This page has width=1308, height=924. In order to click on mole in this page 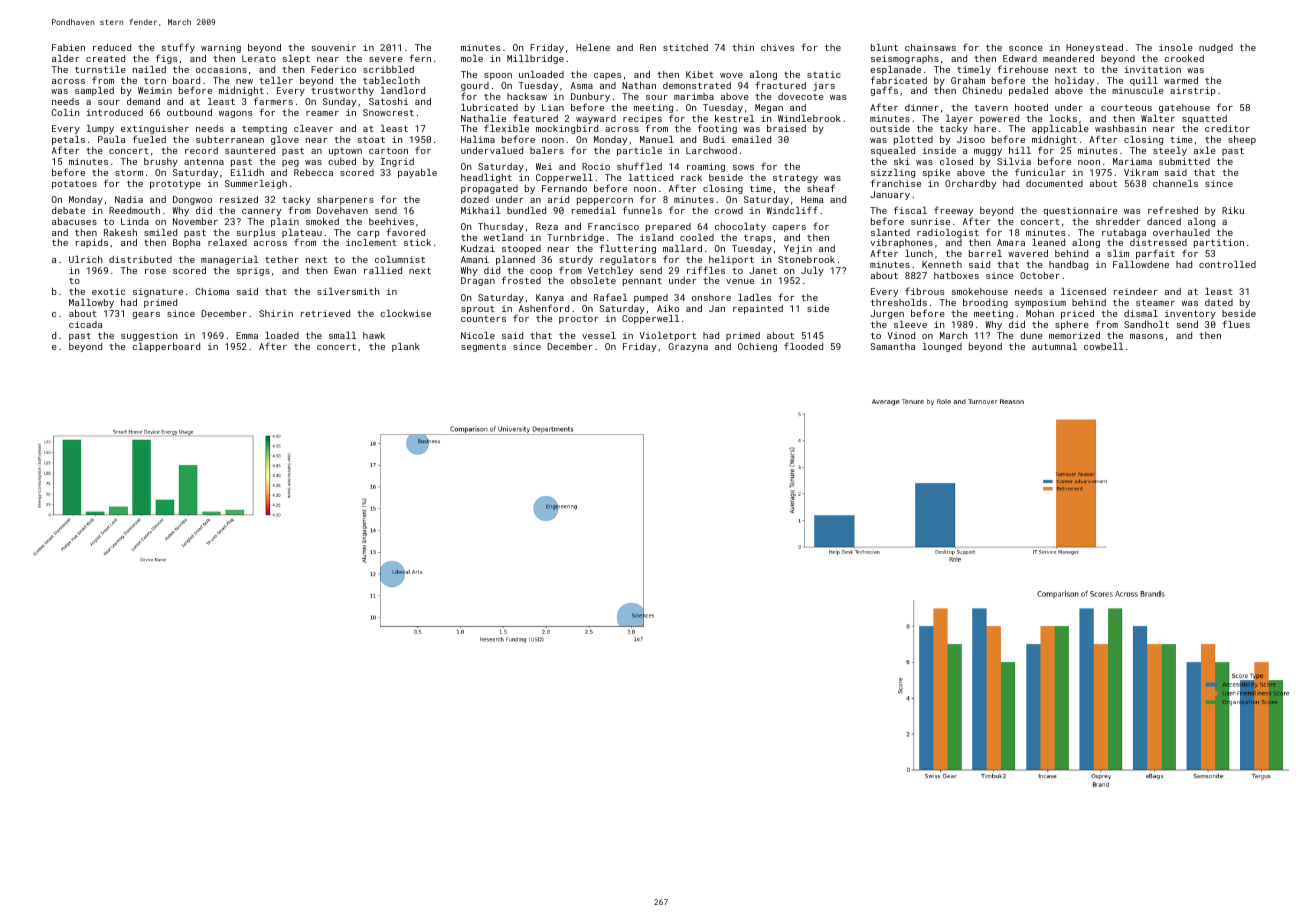, I will do `click(472, 58)`.
